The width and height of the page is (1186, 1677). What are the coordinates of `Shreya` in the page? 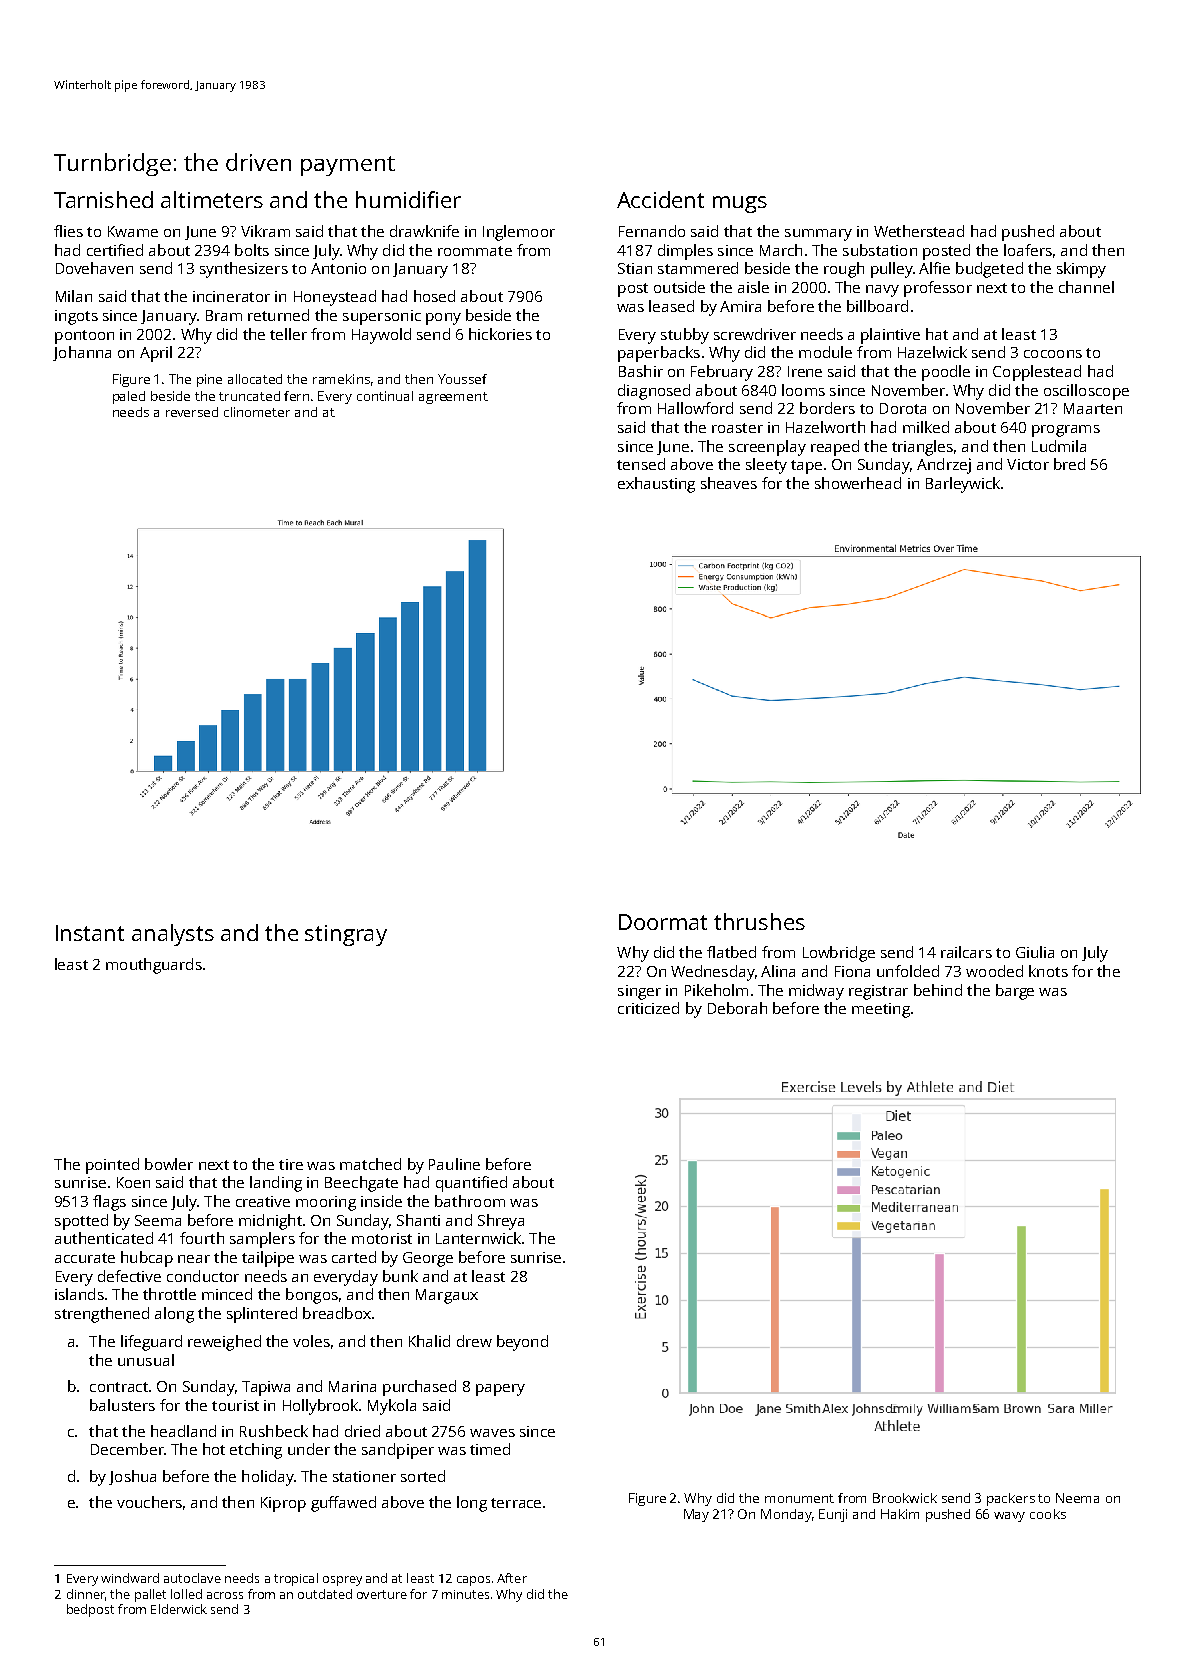 It's located at (501, 1222).
